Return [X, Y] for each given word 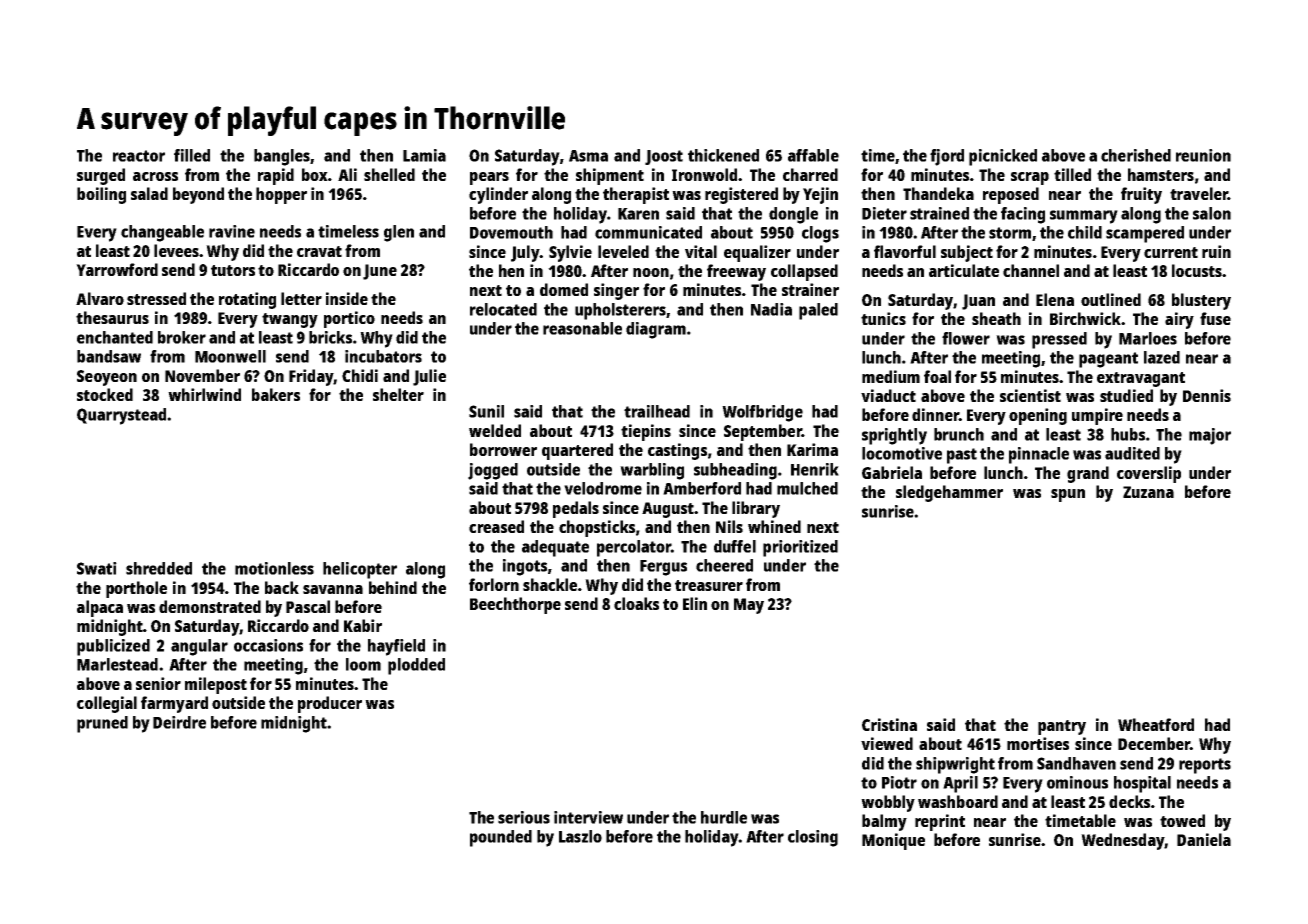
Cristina [889, 724]
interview [588, 817]
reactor [139, 156]
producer [330, 704]
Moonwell [230, 356]
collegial [107, 704]
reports [1205, 766]
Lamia [424, 155]
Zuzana [1148, 492]
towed [1182, 820]
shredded [159, 568]
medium [891, 376]
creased [496, 526]
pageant [1108, 360]
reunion [1203, 155]
